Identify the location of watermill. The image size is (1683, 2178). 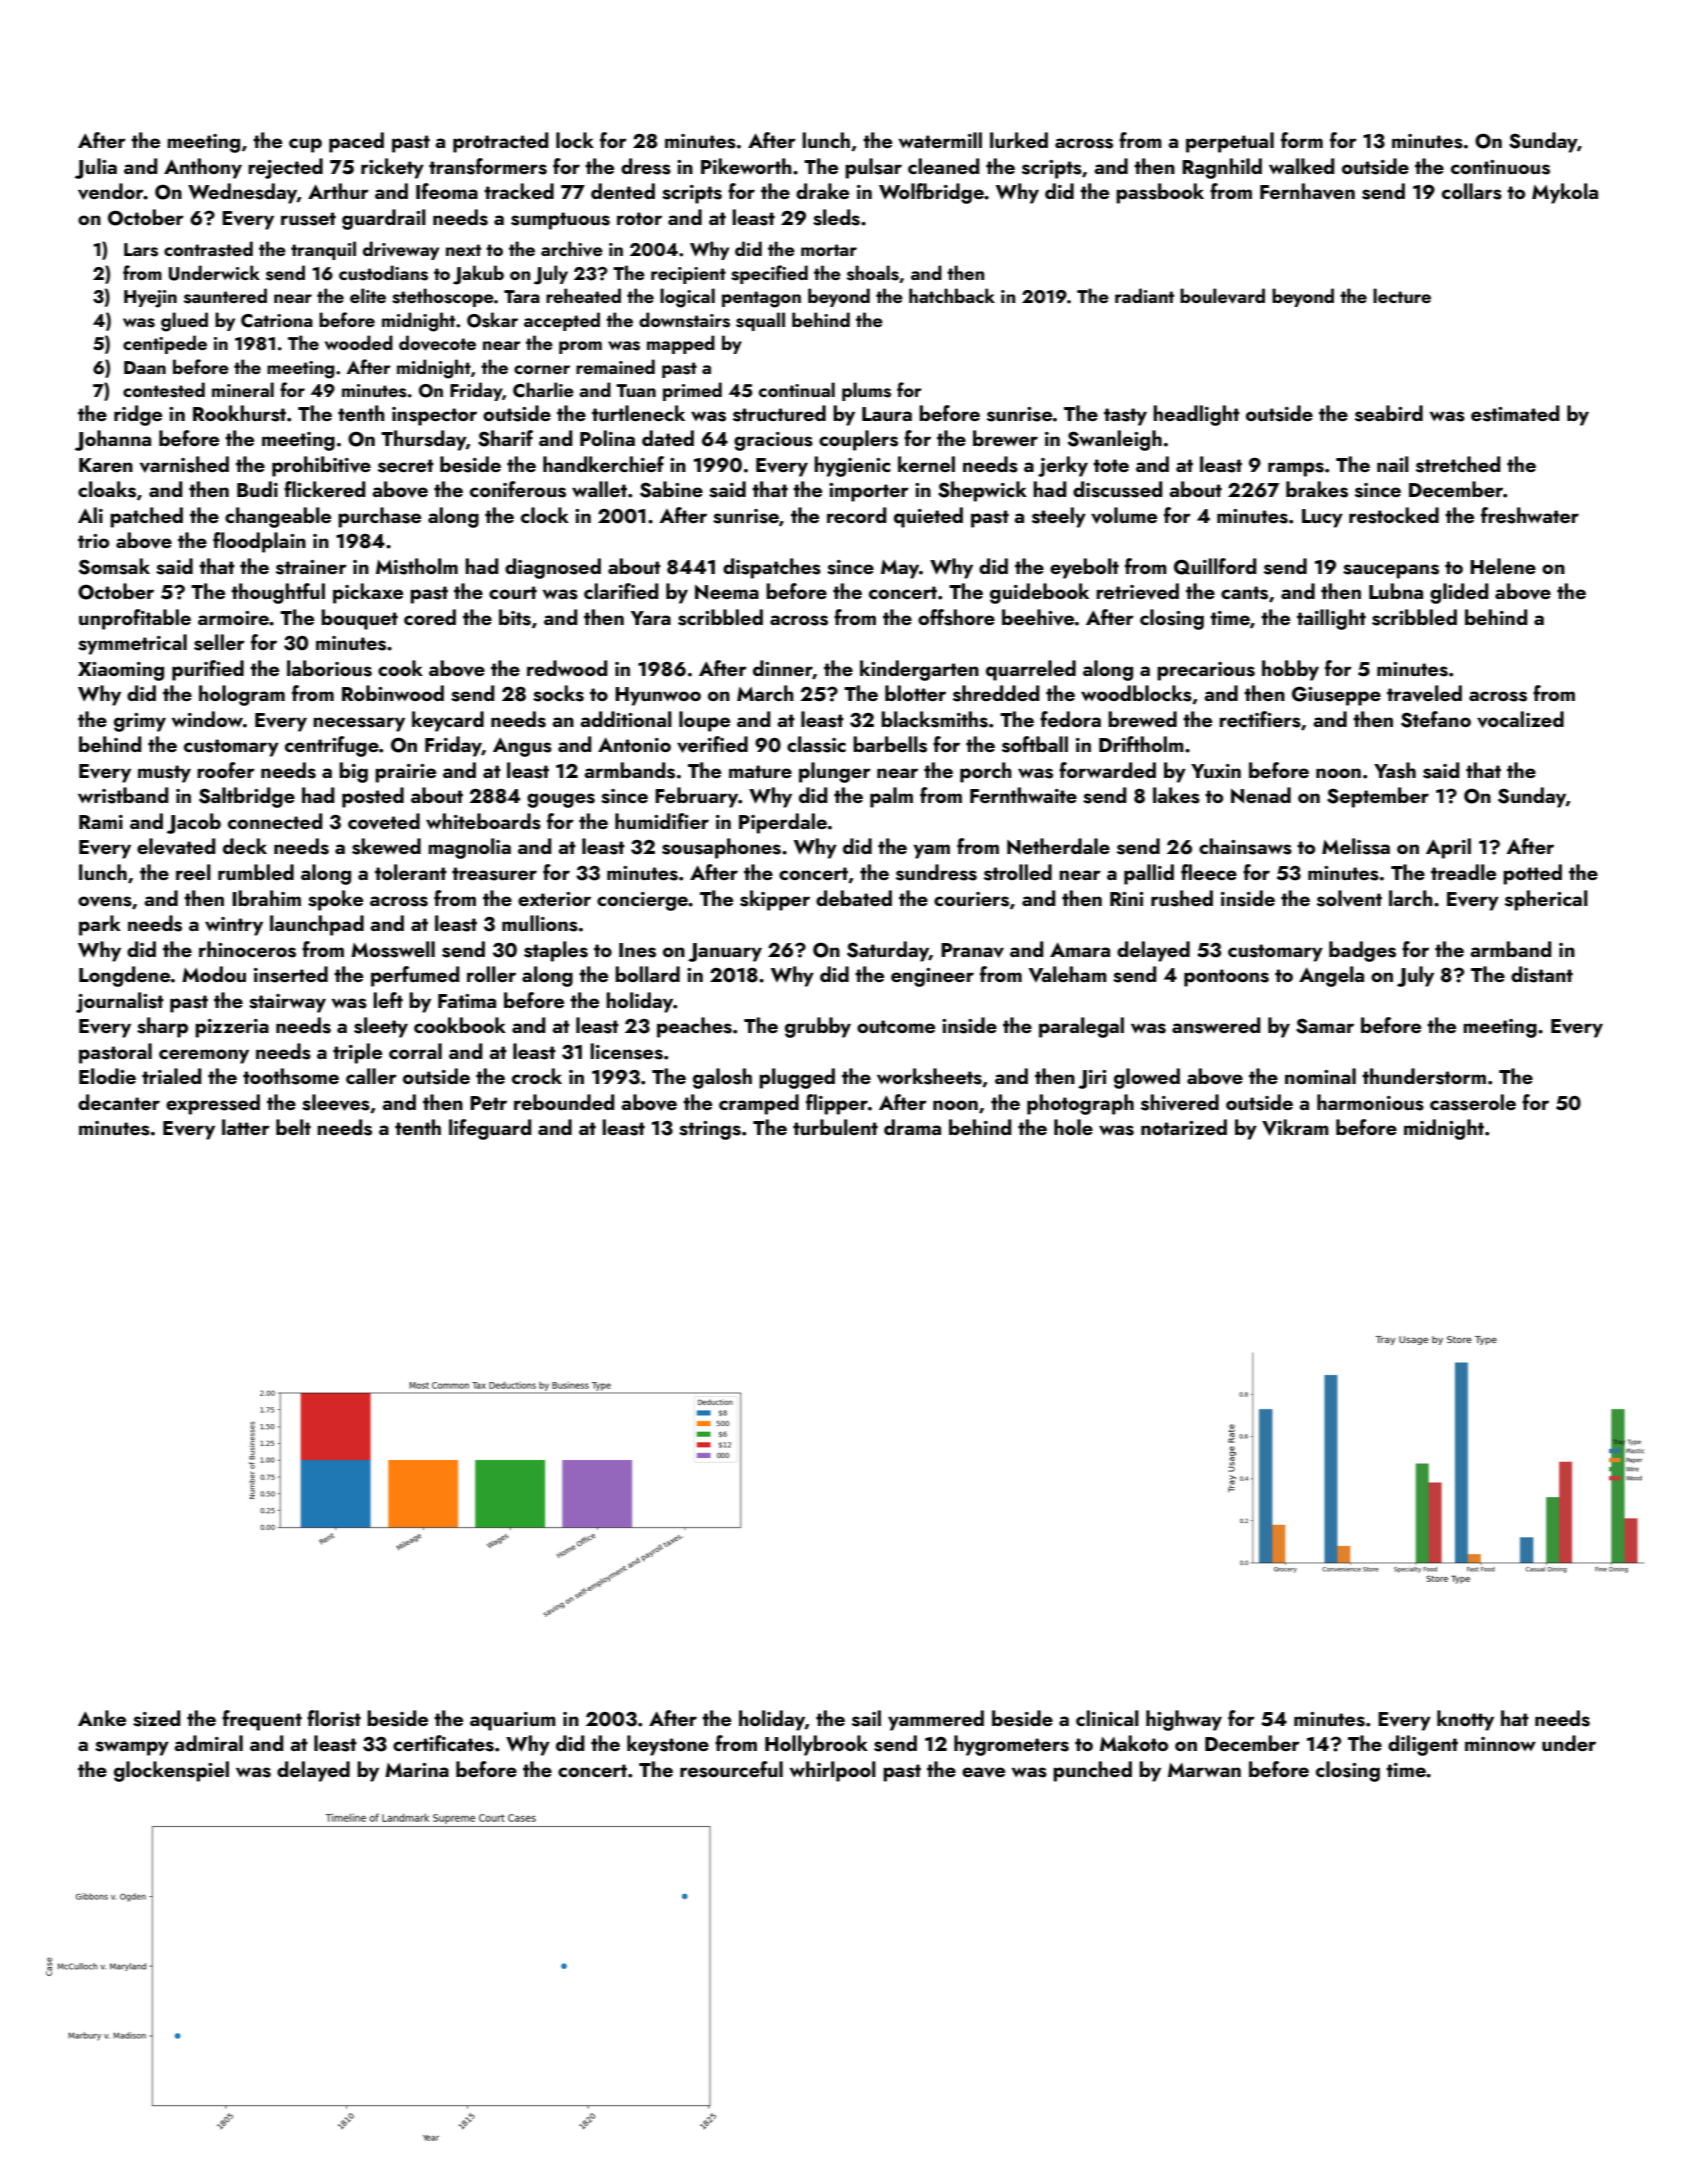
(940, 140).
